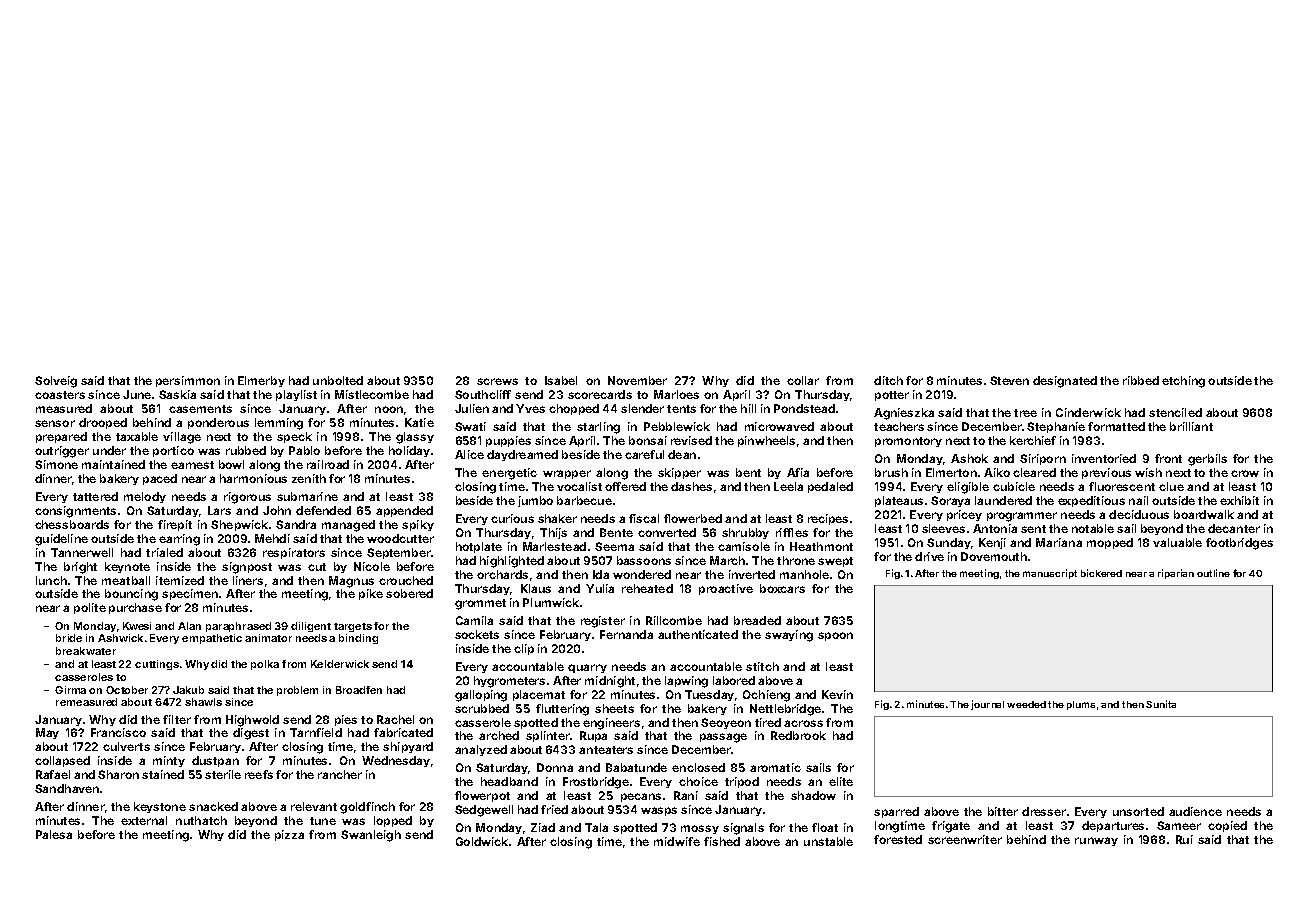  What do you see at coordinates (188, 690) in the screenshot?
I see `Jakub` at bounding box center [188, 690].
